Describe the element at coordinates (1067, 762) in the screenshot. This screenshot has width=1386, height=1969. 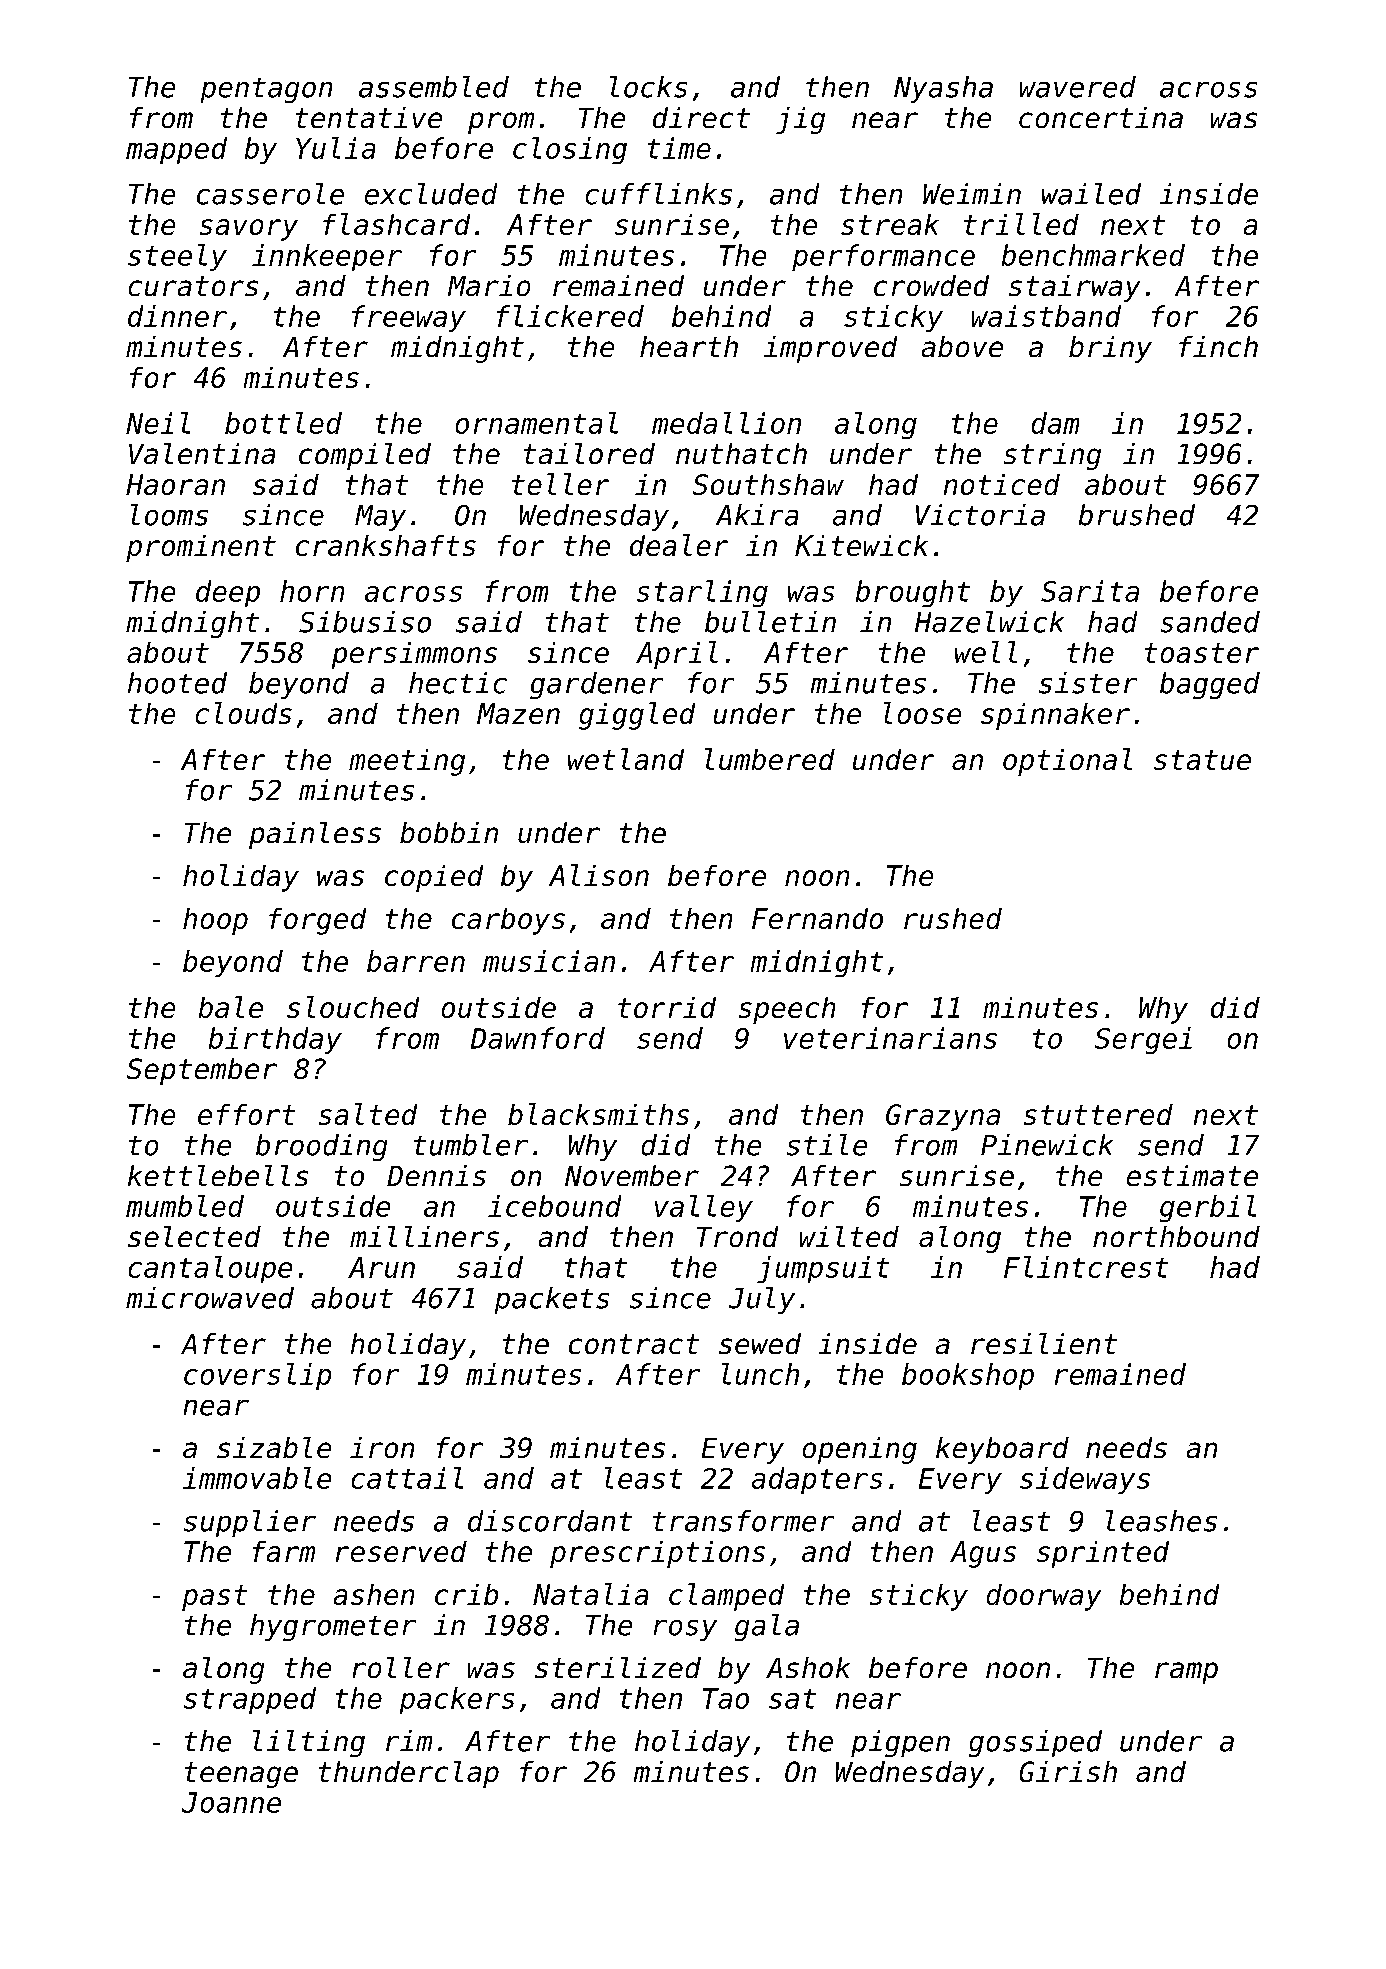
I see `optional` at that location.
